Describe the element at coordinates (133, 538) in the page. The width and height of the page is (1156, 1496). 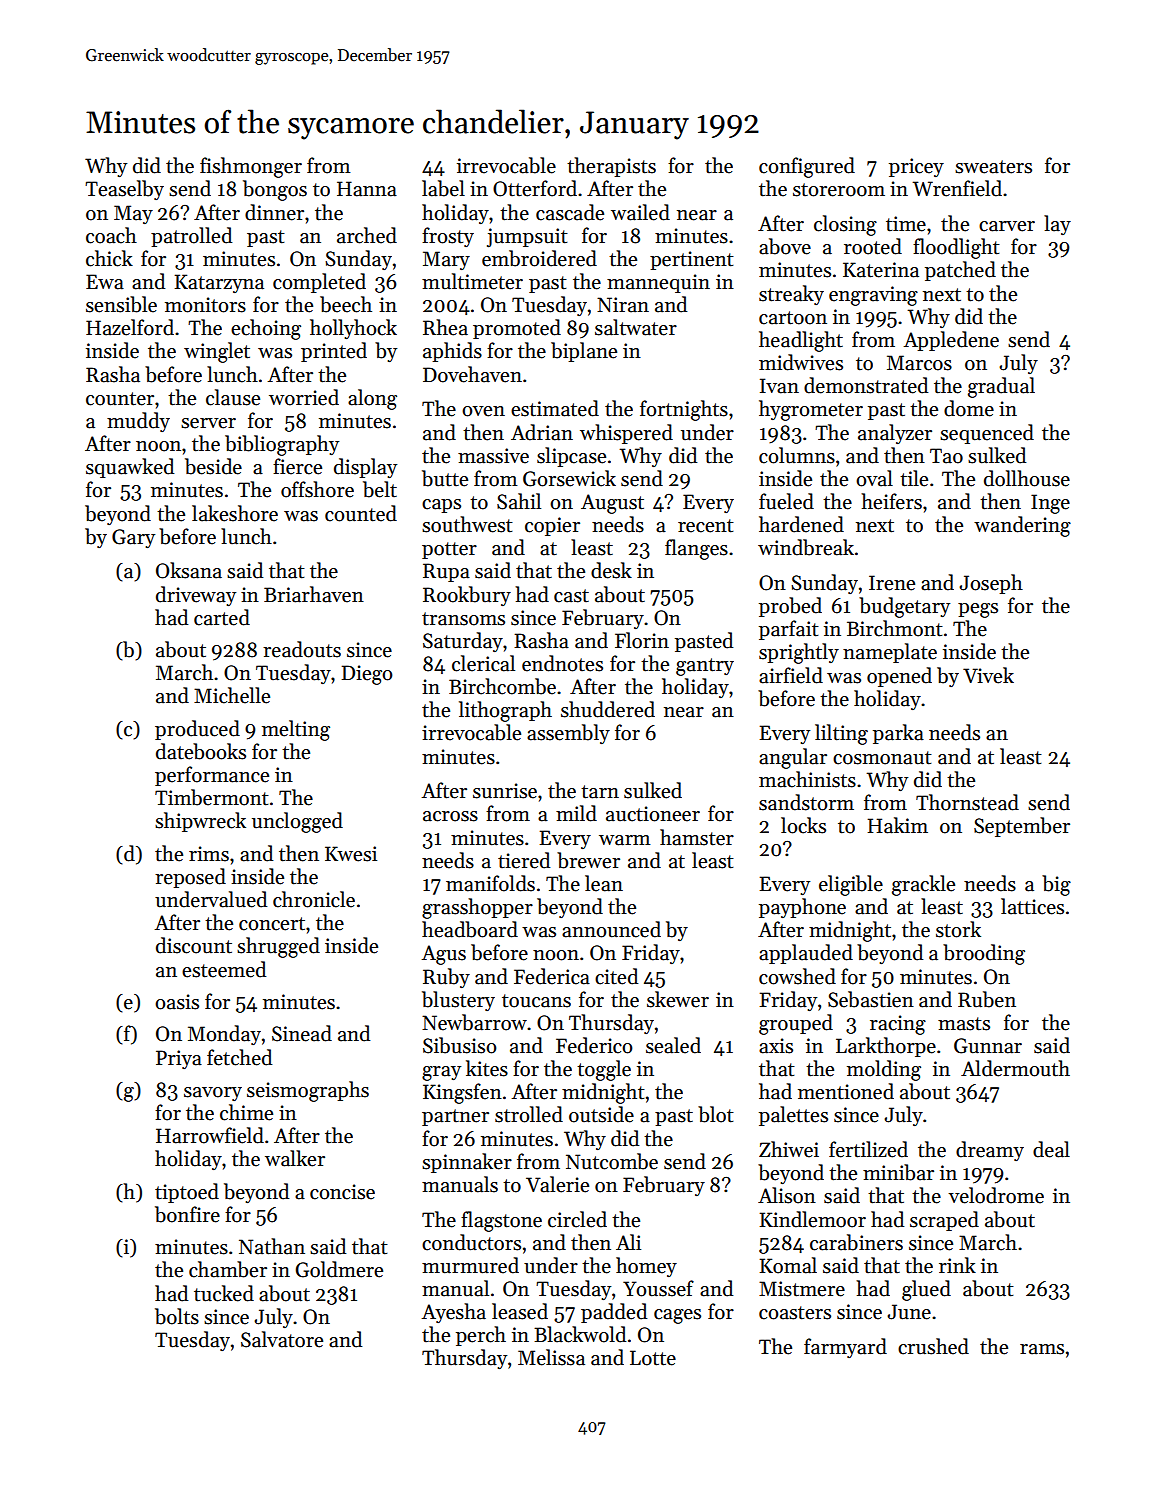
I see `Gary` at that location.
